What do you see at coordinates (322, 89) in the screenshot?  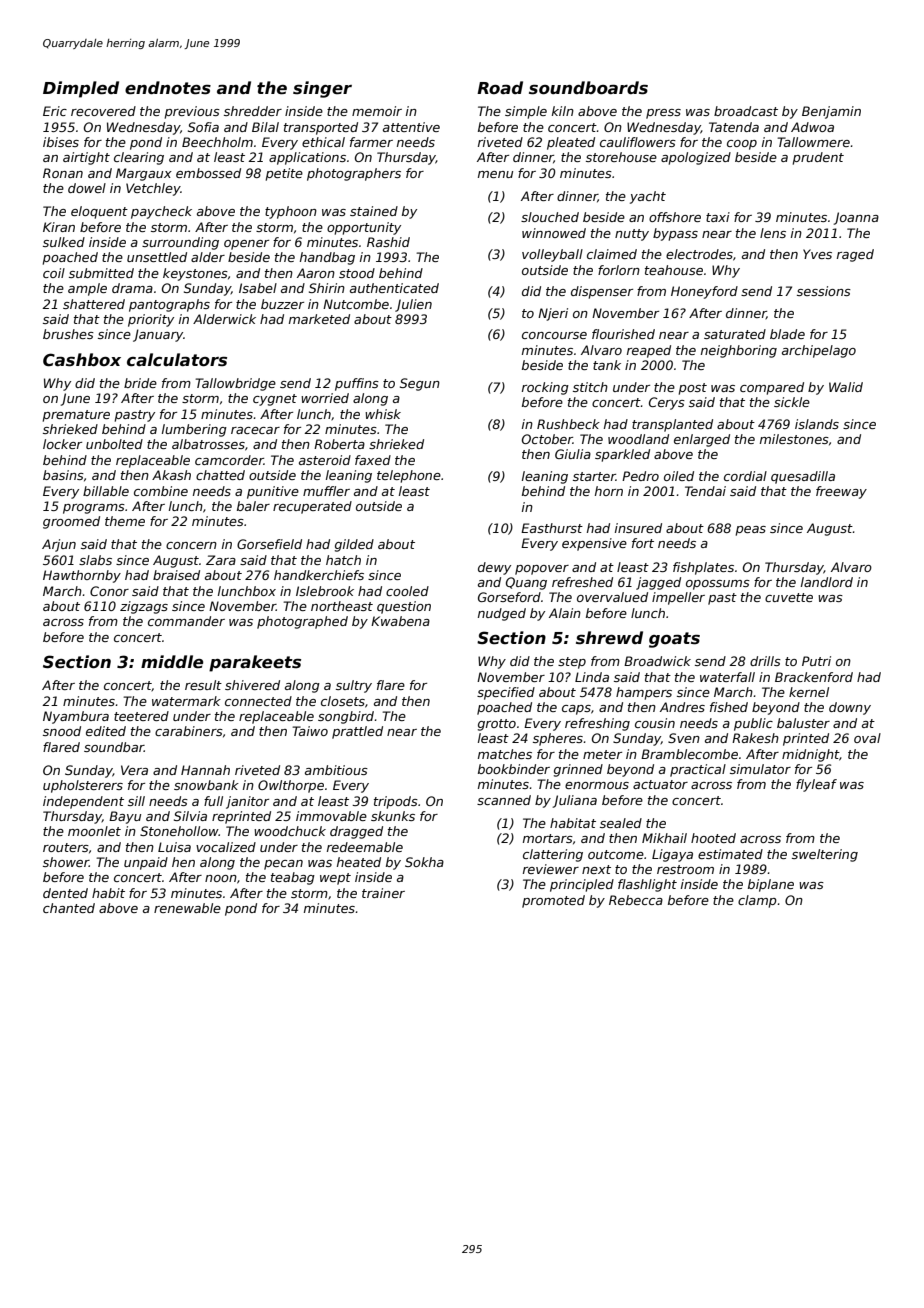 I see `singer` at bounding box center [322, 89].
